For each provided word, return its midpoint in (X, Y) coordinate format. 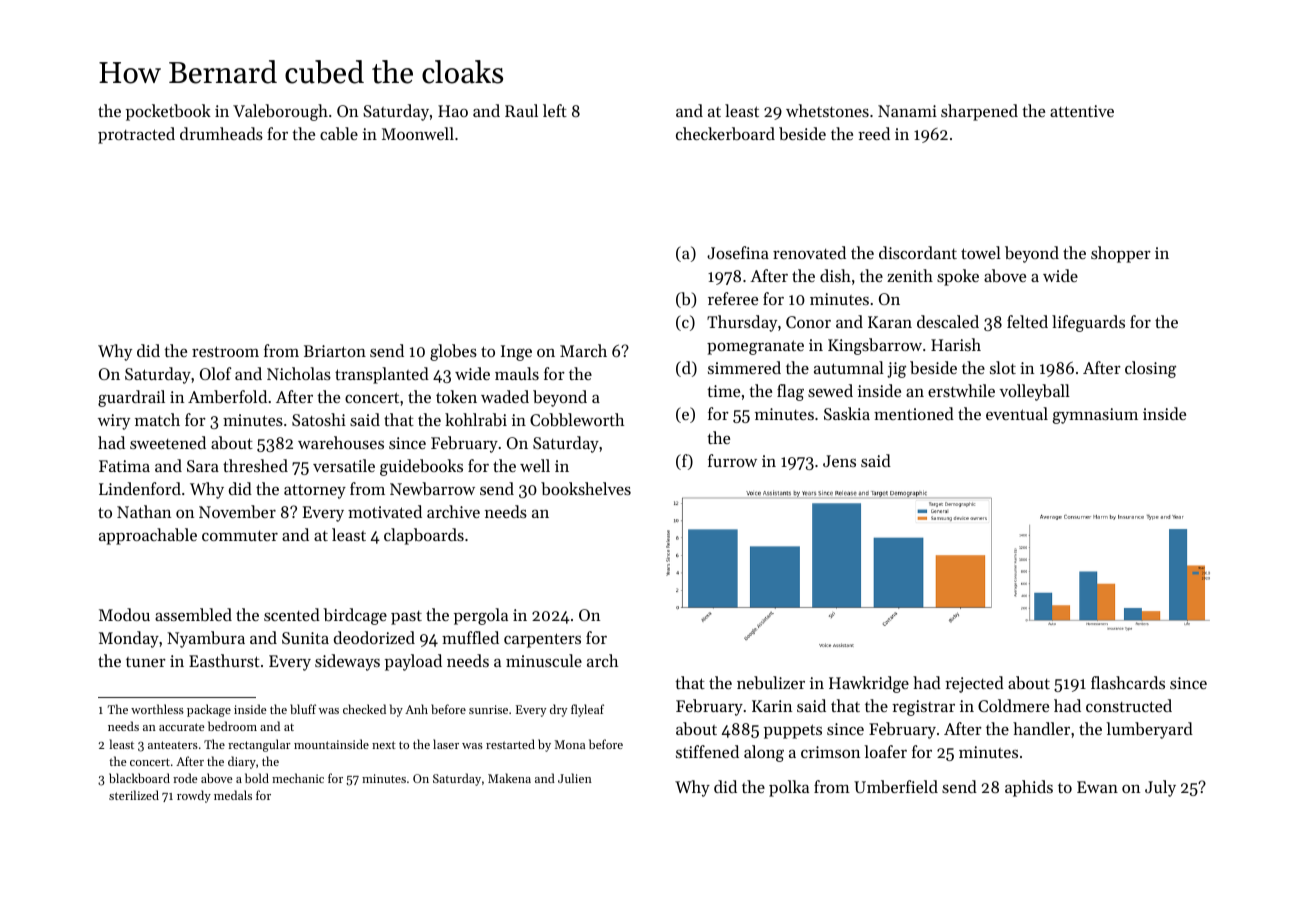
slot (1003, 367)
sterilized (134, 795)
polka (789, 788)
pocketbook (168, 112)
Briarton (335, 351)
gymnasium (1095, 416)
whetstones (827, 110)
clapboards (424, 536)
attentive (1082, 111)
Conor (808, 322)
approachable (148, 536)
